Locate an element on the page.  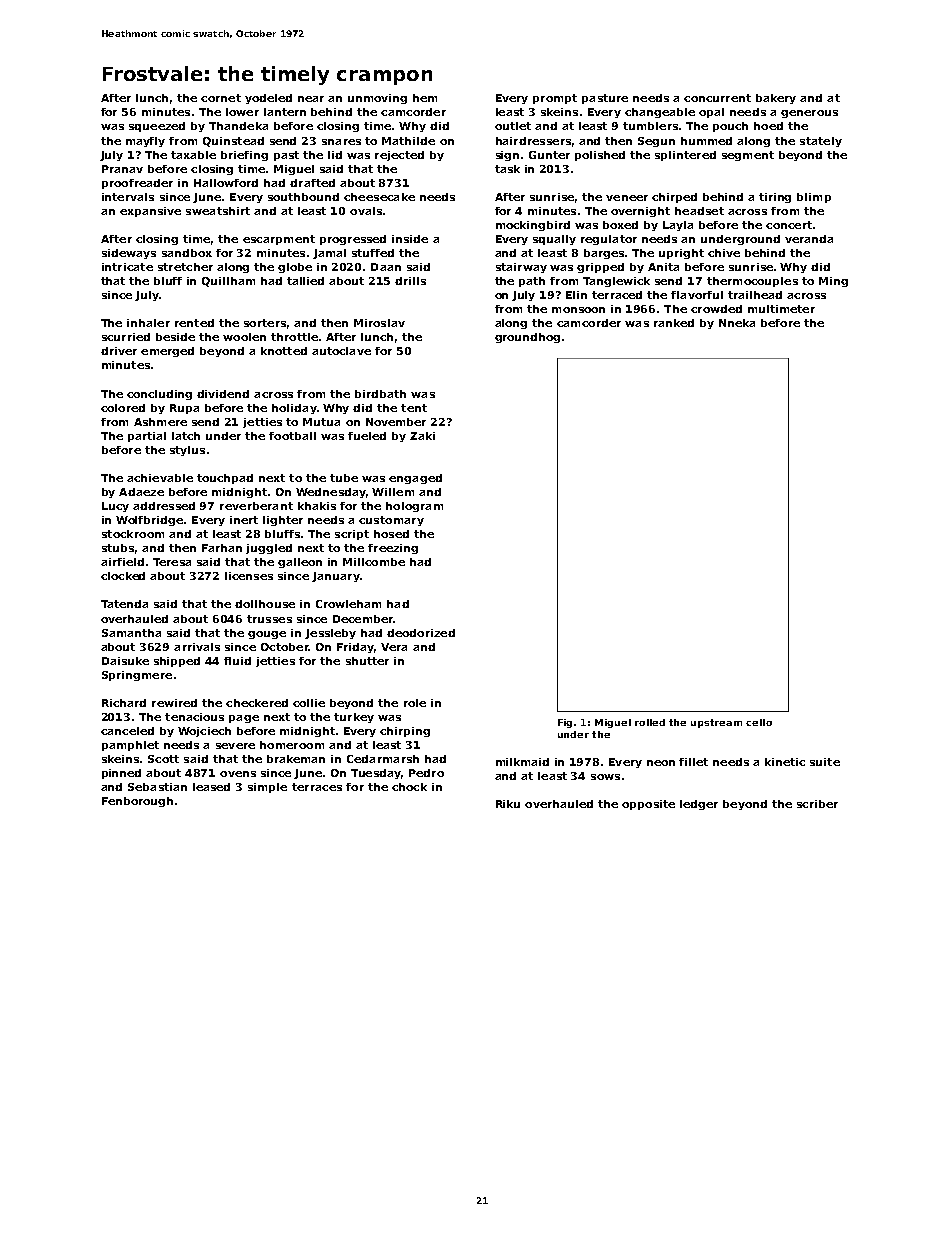
concluding is located at coordinates (159, 395).
